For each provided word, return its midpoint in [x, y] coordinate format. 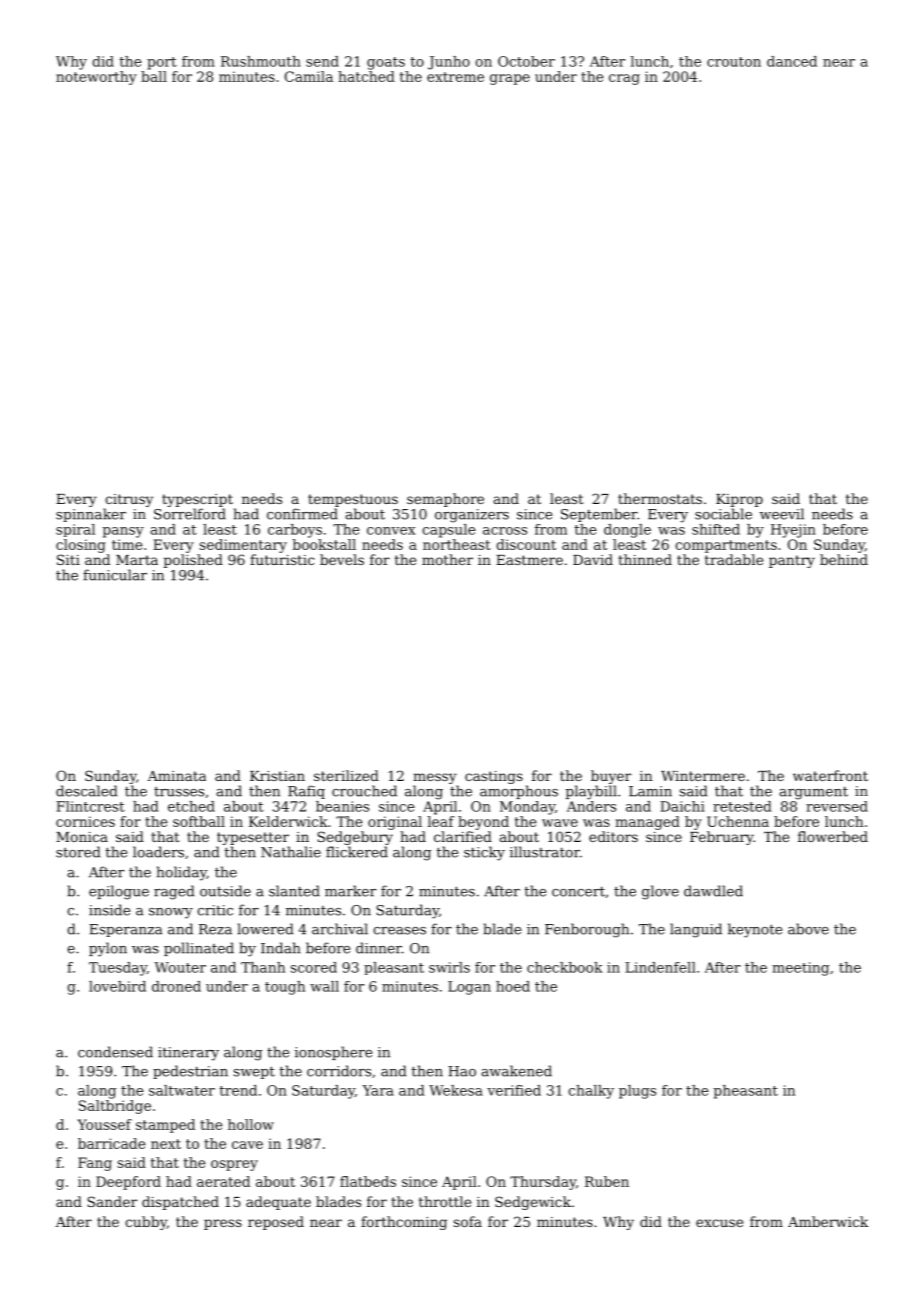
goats [386, 63]
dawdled [713, 891]
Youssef [104, 1124]
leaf [441, 821]
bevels [342, 559]
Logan [469, 988]
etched [191, 806]
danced [792, 61]
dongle [627, 531]
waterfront [830, 775]
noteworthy [96, 78]
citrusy [129, 500]
